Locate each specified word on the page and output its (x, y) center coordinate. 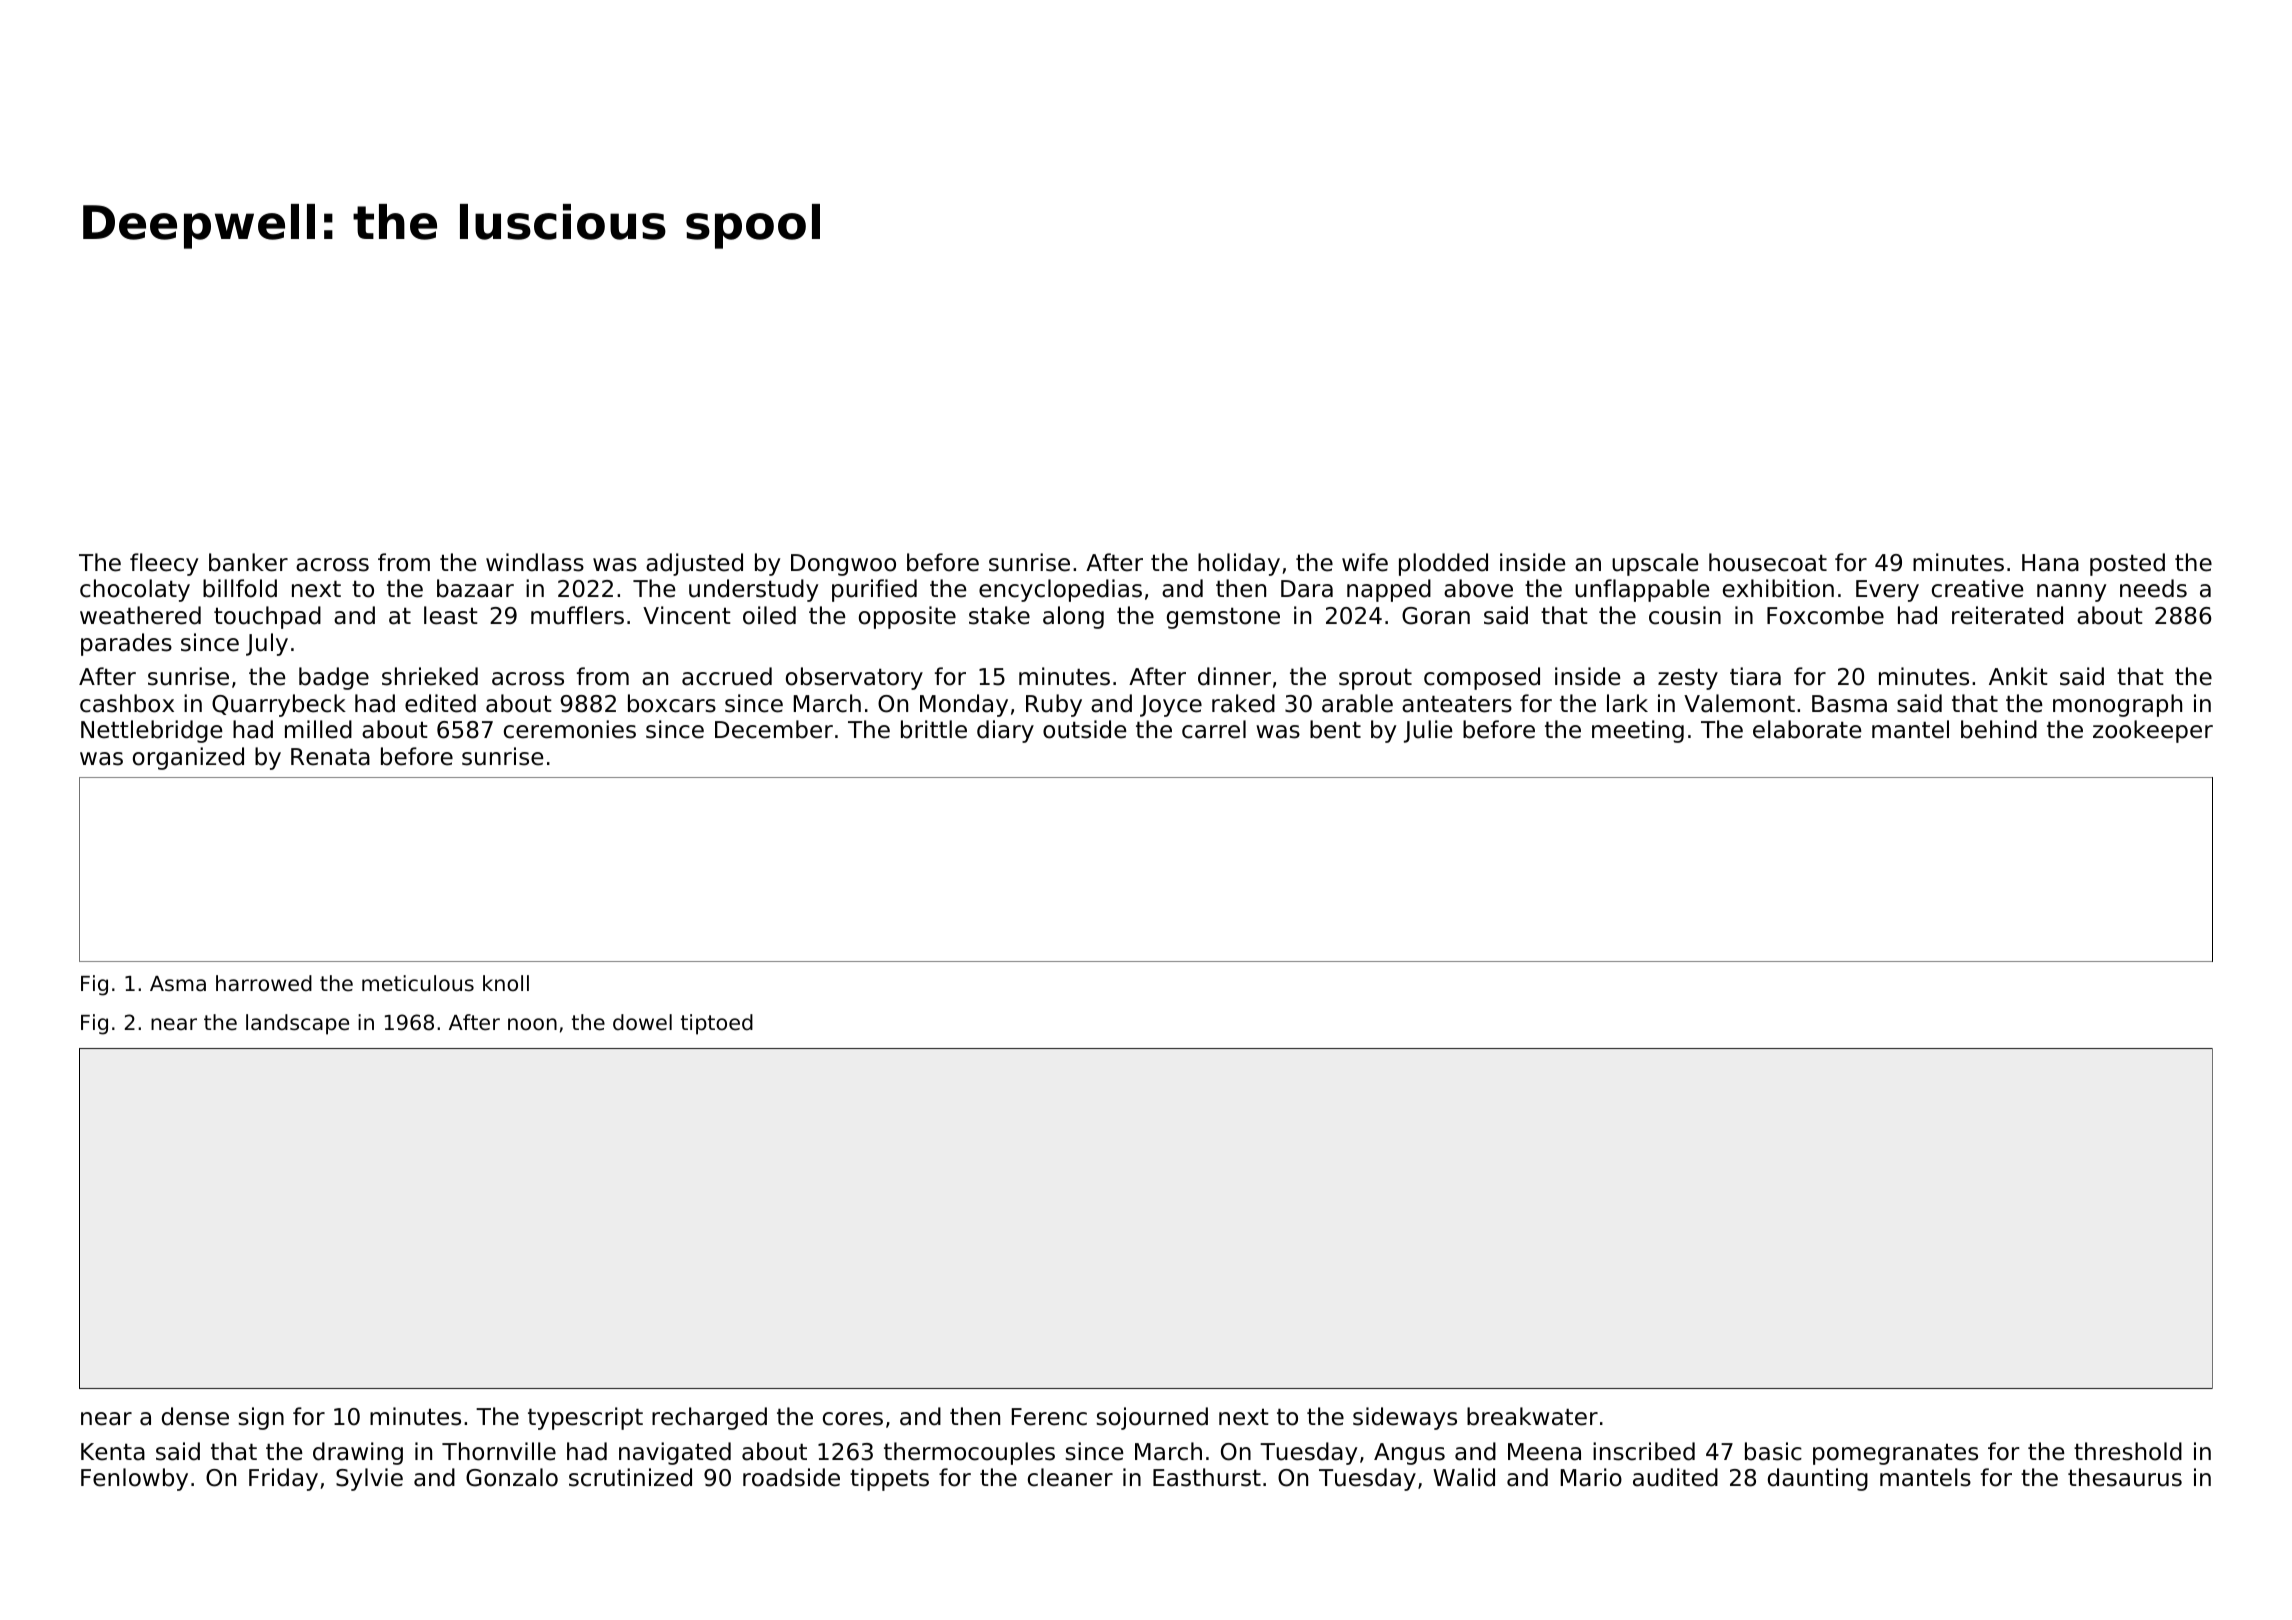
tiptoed (717, 1024)
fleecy (164, 564)
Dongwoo (843, 565)
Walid (1464, 1477)
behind (1999, 729)
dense (195, 1416)
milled (318, 729)
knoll (506, 983)
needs (2153, 588)
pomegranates (1895, 1454)
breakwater (1532, 1416)
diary (1005, 731)
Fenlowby (134, 1479)
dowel (642, 1022)
